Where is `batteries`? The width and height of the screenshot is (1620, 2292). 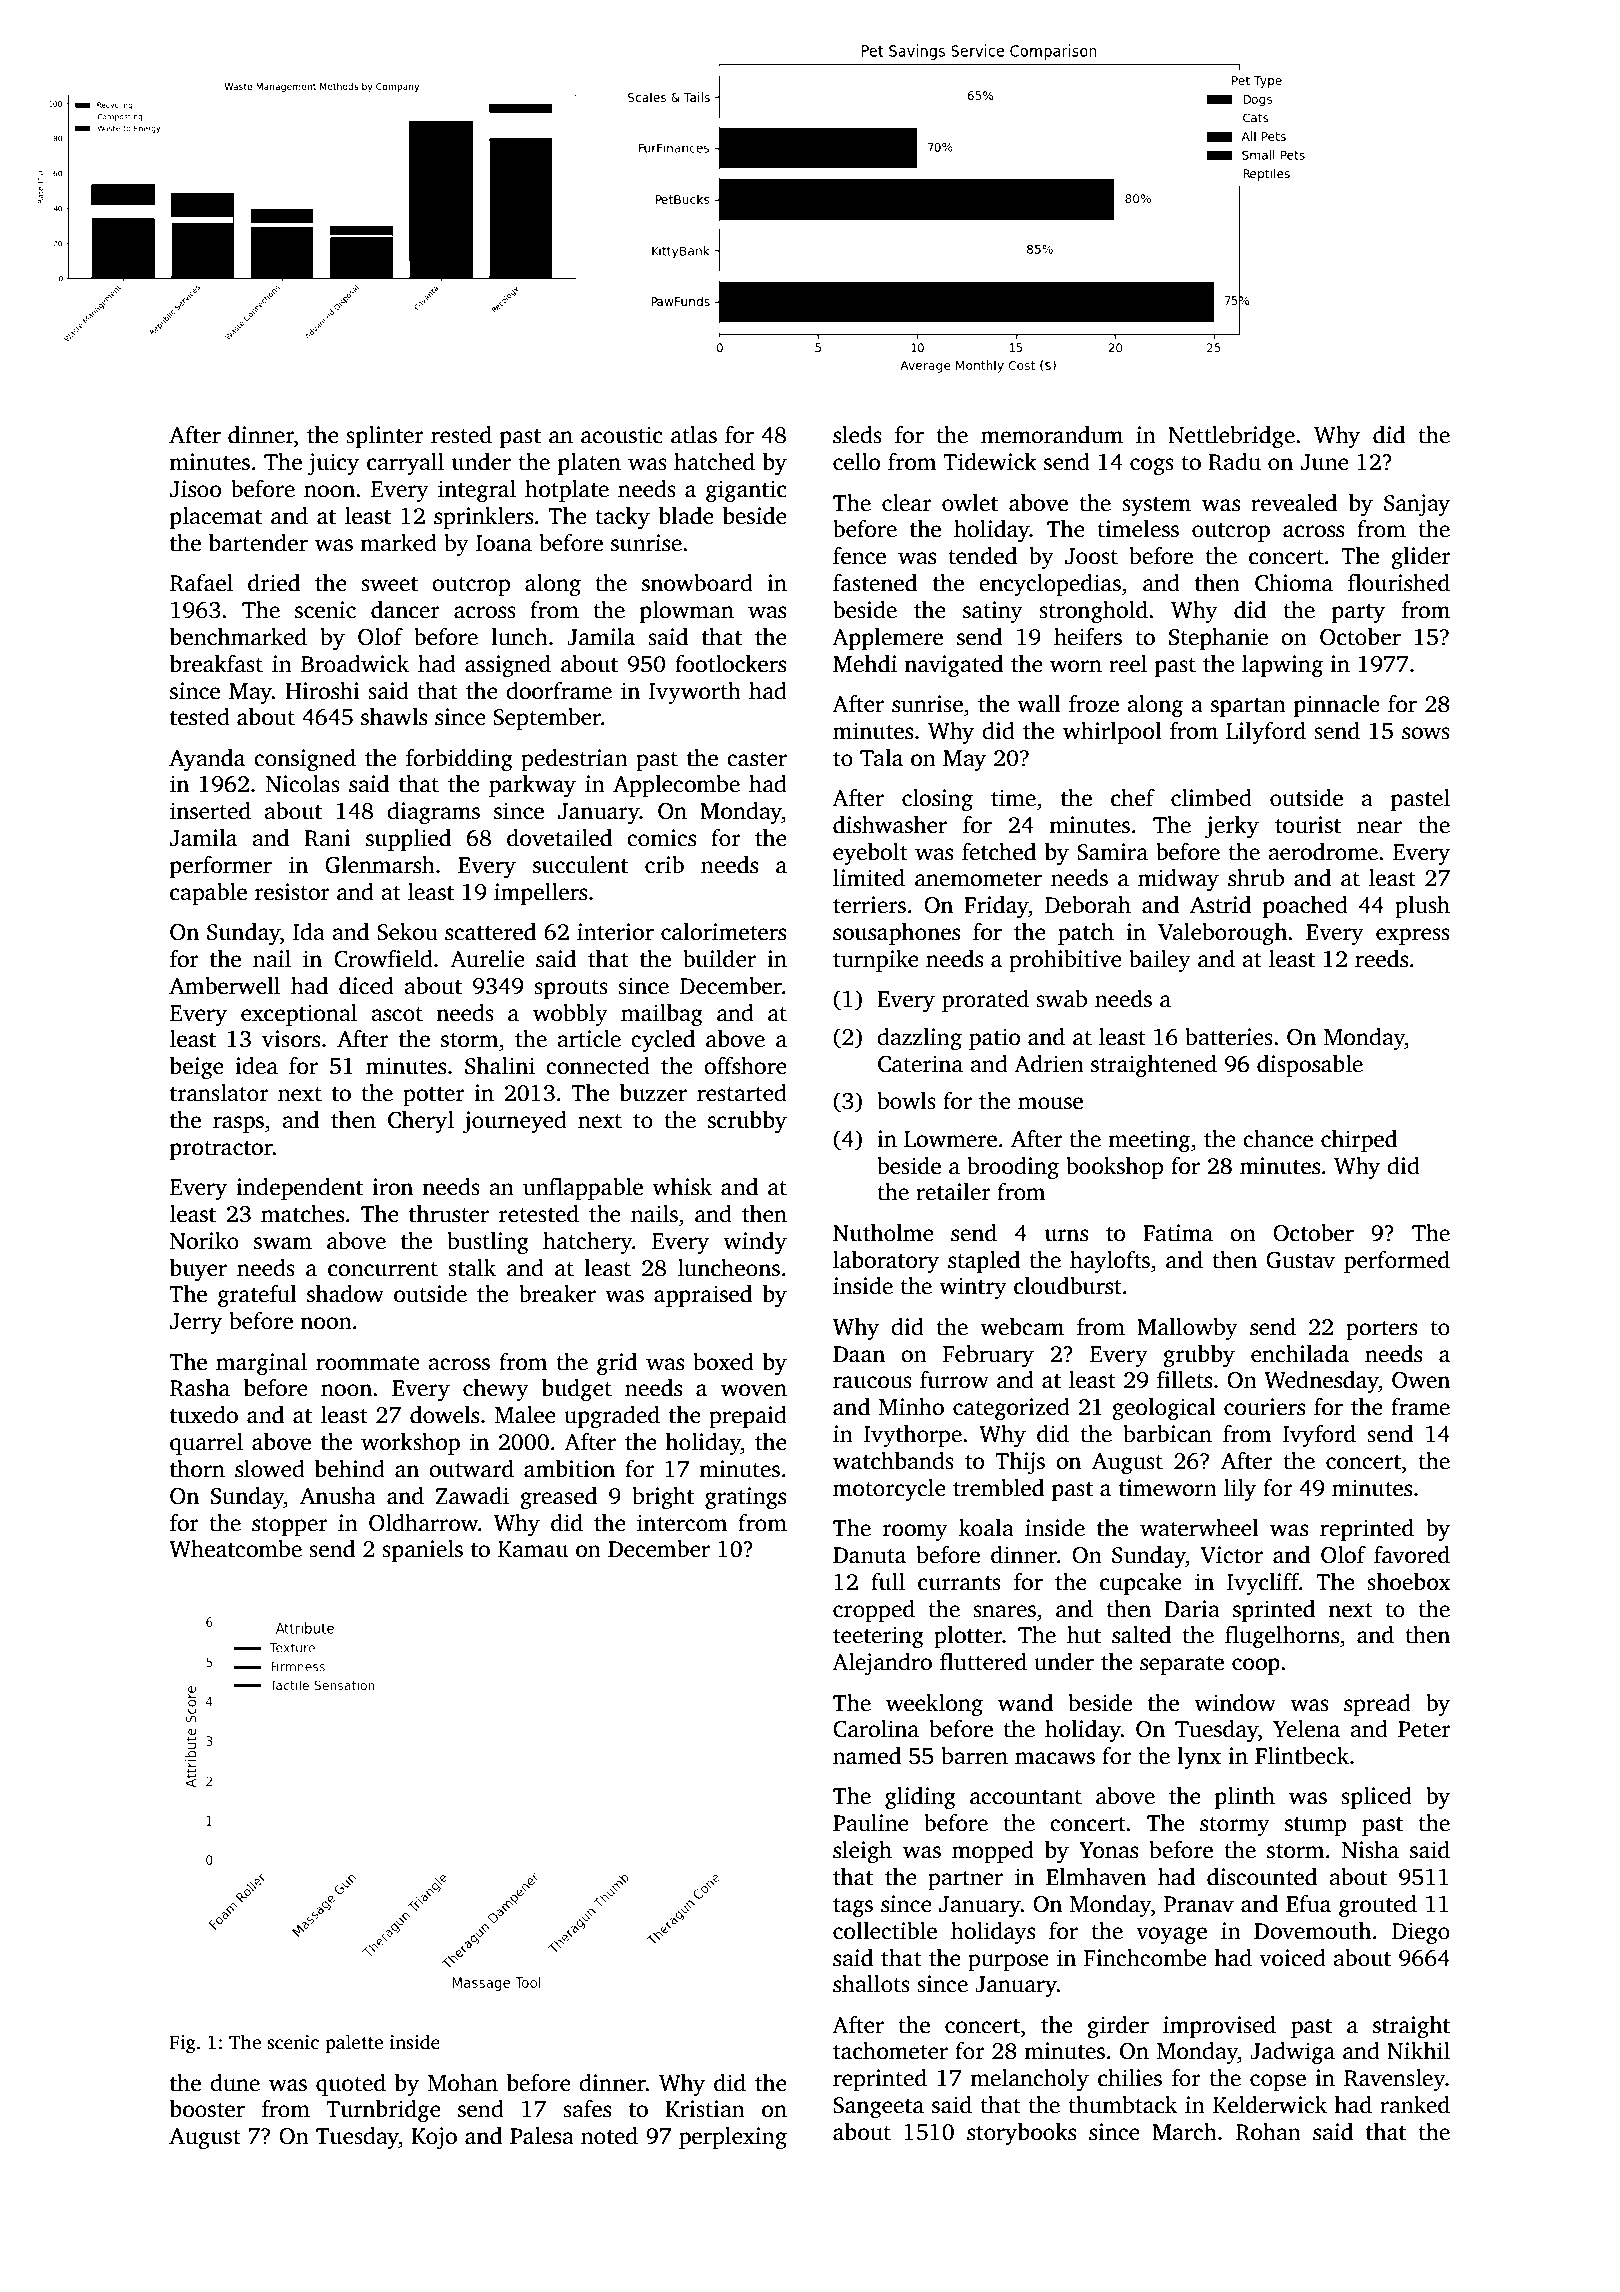
batteries is located at coordinates (1229, 1037).
